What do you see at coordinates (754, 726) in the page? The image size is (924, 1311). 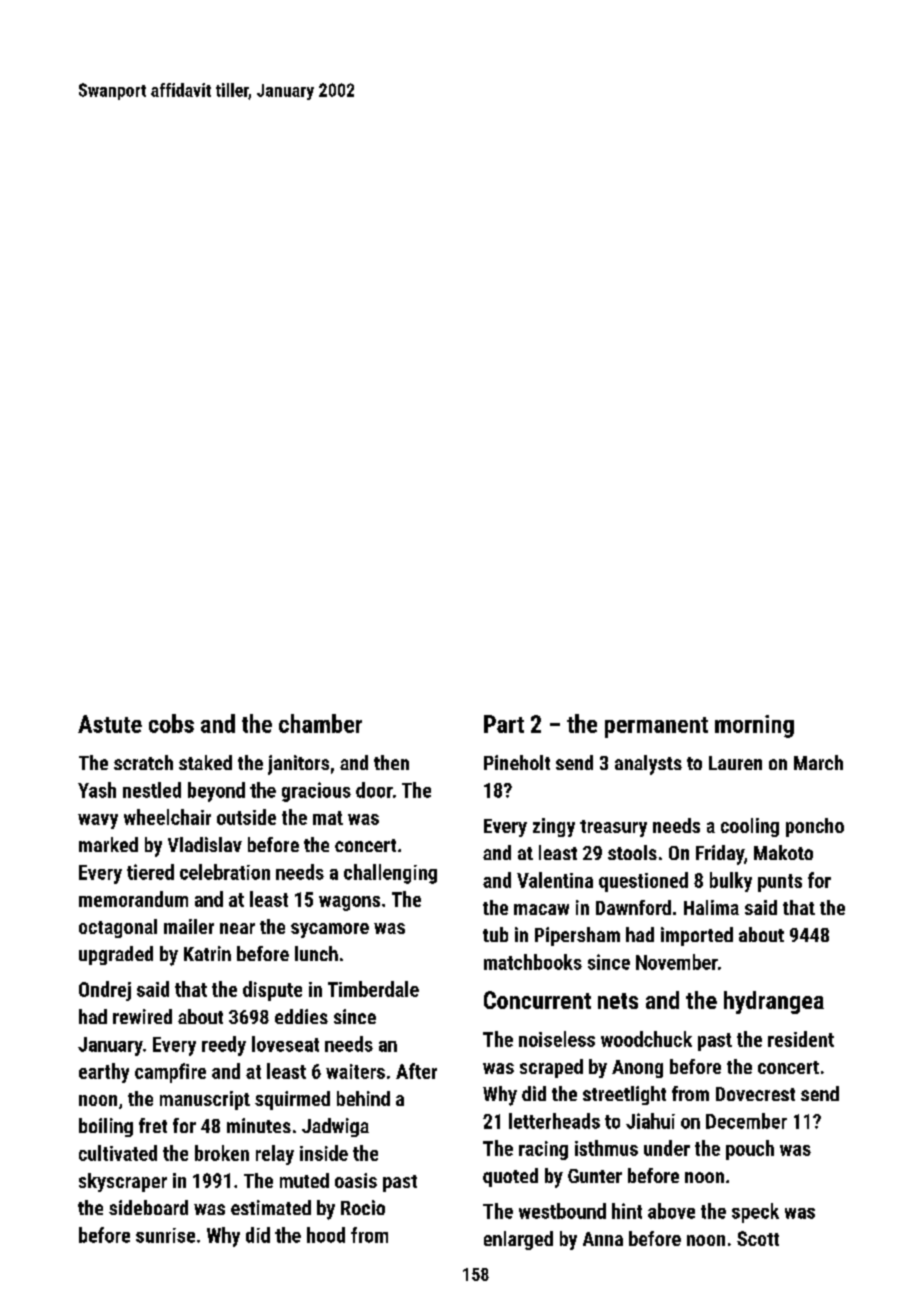 I see `morning` at bounding box center [754, 726].
